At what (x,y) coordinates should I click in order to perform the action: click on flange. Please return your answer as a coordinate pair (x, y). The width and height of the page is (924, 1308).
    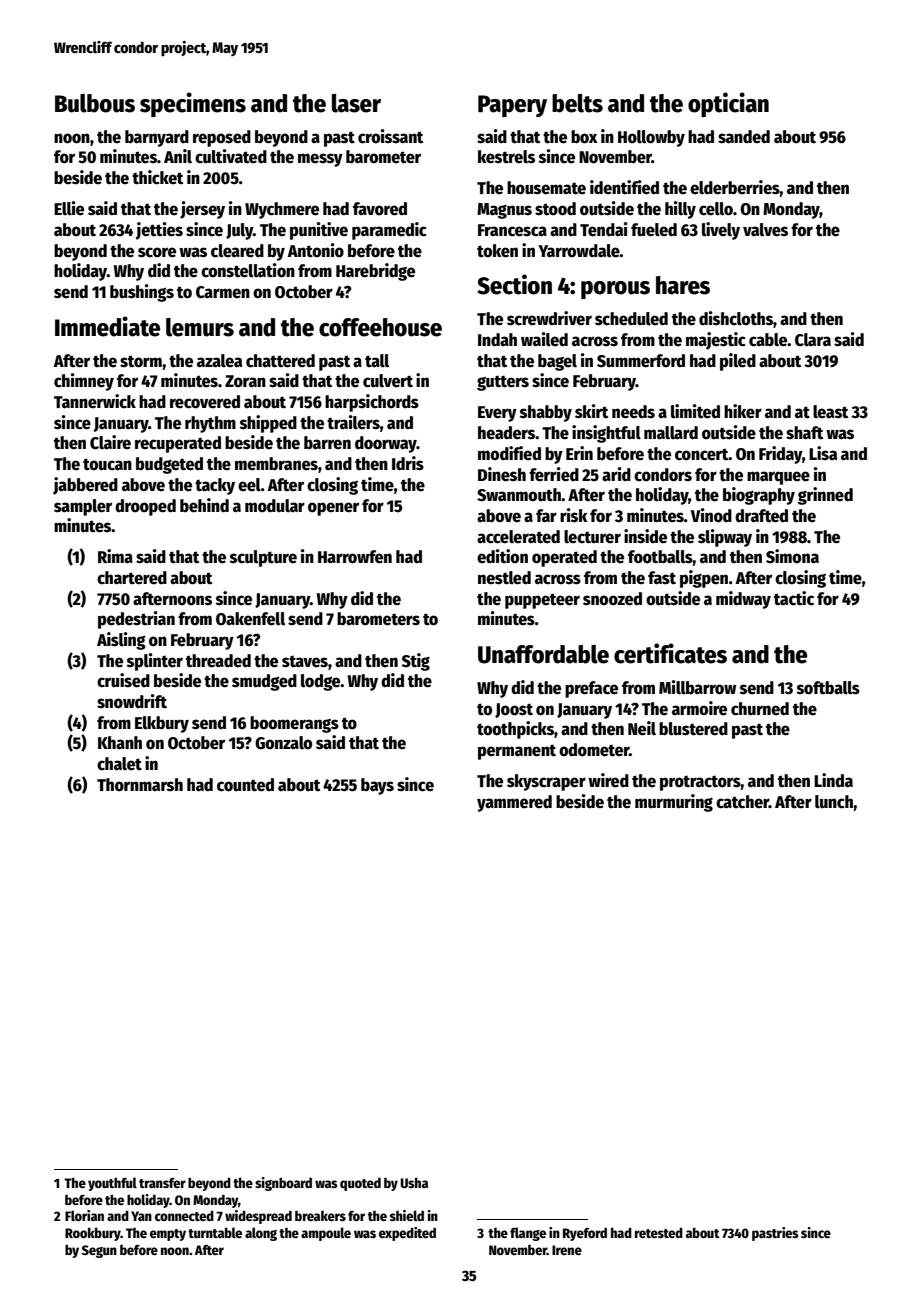
    Looking at the image, I should click on (528, 1234).
